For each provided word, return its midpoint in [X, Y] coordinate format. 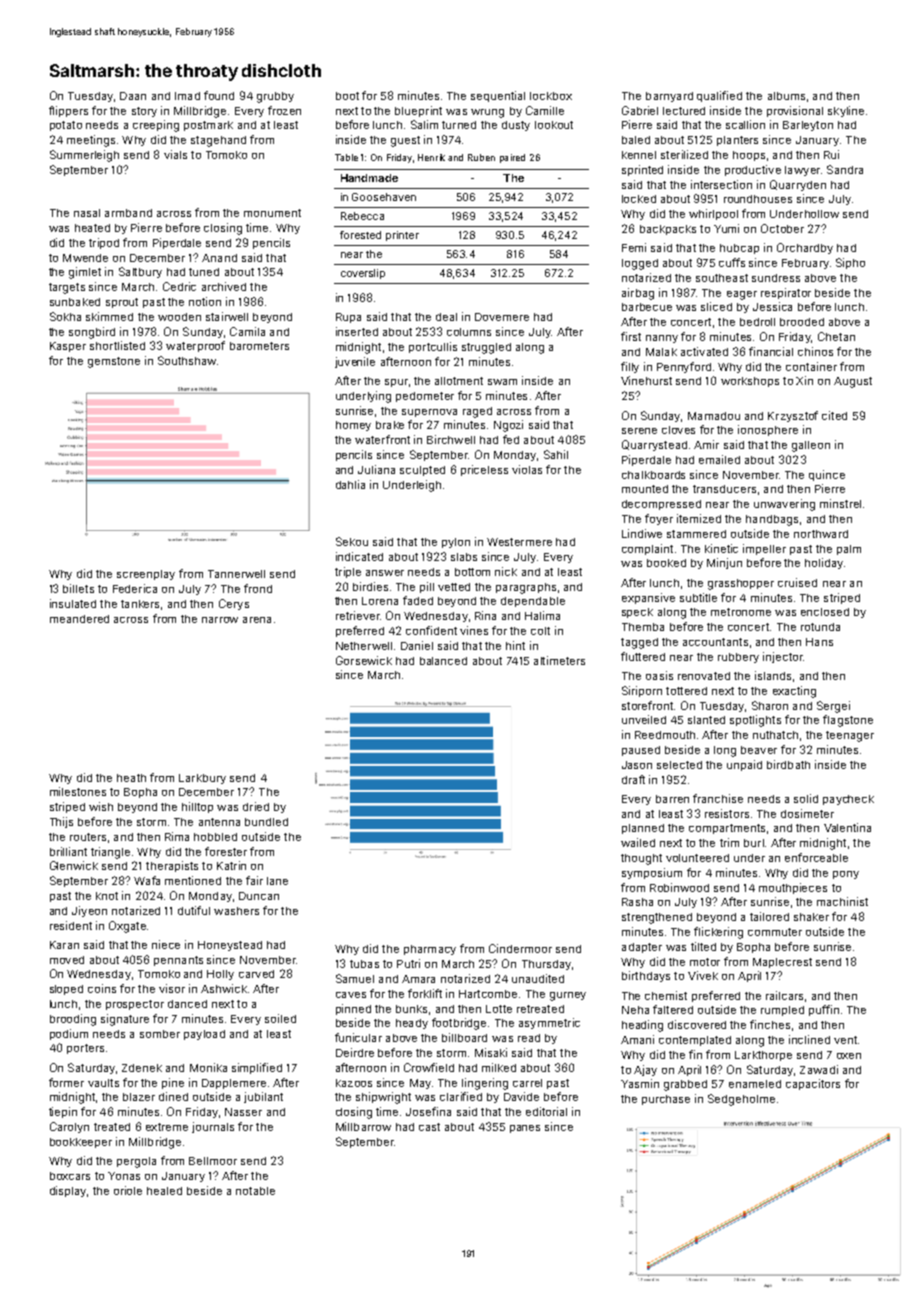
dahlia [350, 484]
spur [396, 383]
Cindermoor [520, 948]
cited [834, 415]
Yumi [726, 228]
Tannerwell [236, 574]
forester [226, 851]
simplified [257, 1068]
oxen [849, 1056]
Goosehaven [384, 197]
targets [67, 288]
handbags [772, 520]
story [144, 112]
